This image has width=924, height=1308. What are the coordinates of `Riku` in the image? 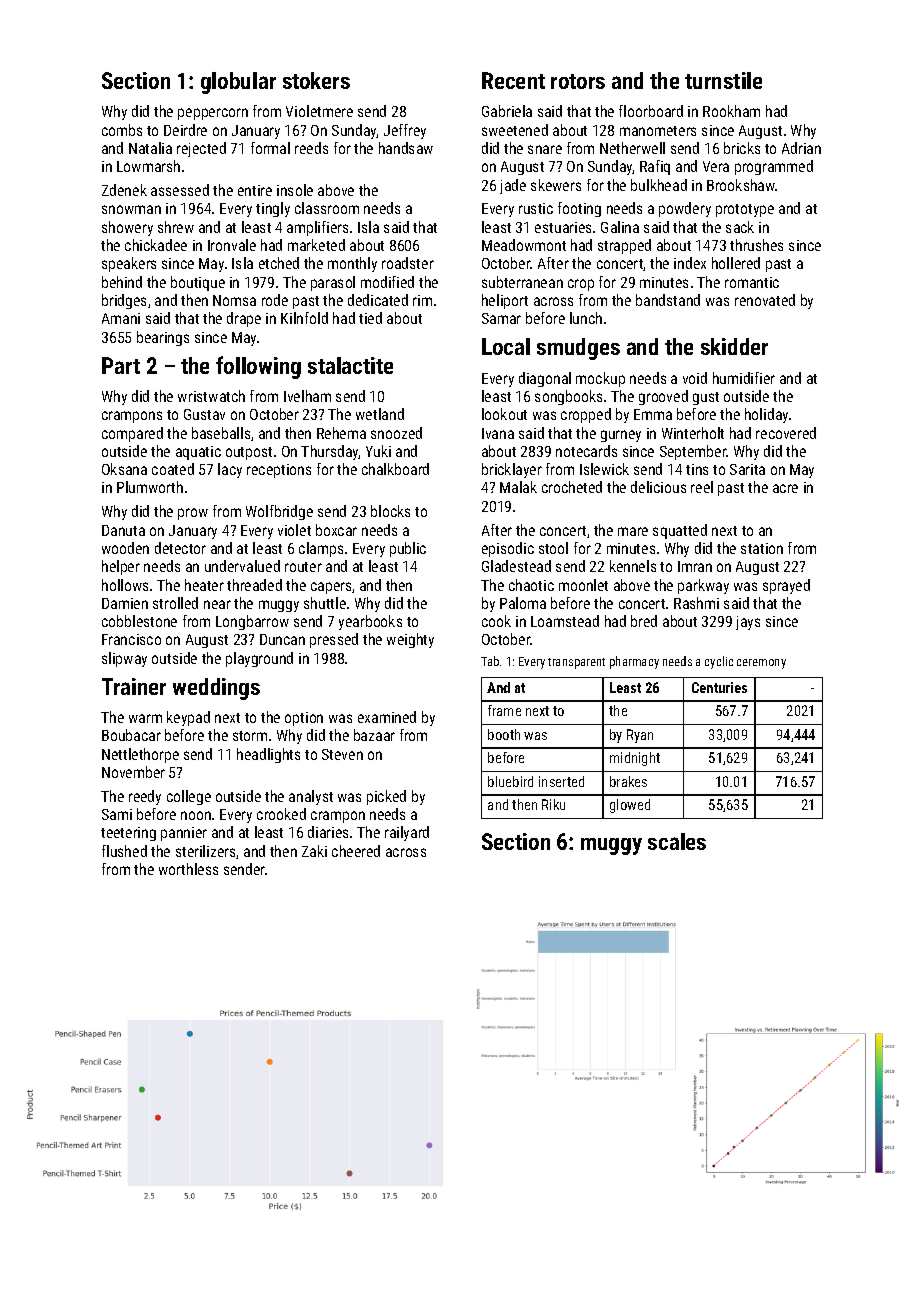 It's located at (553, 804).
